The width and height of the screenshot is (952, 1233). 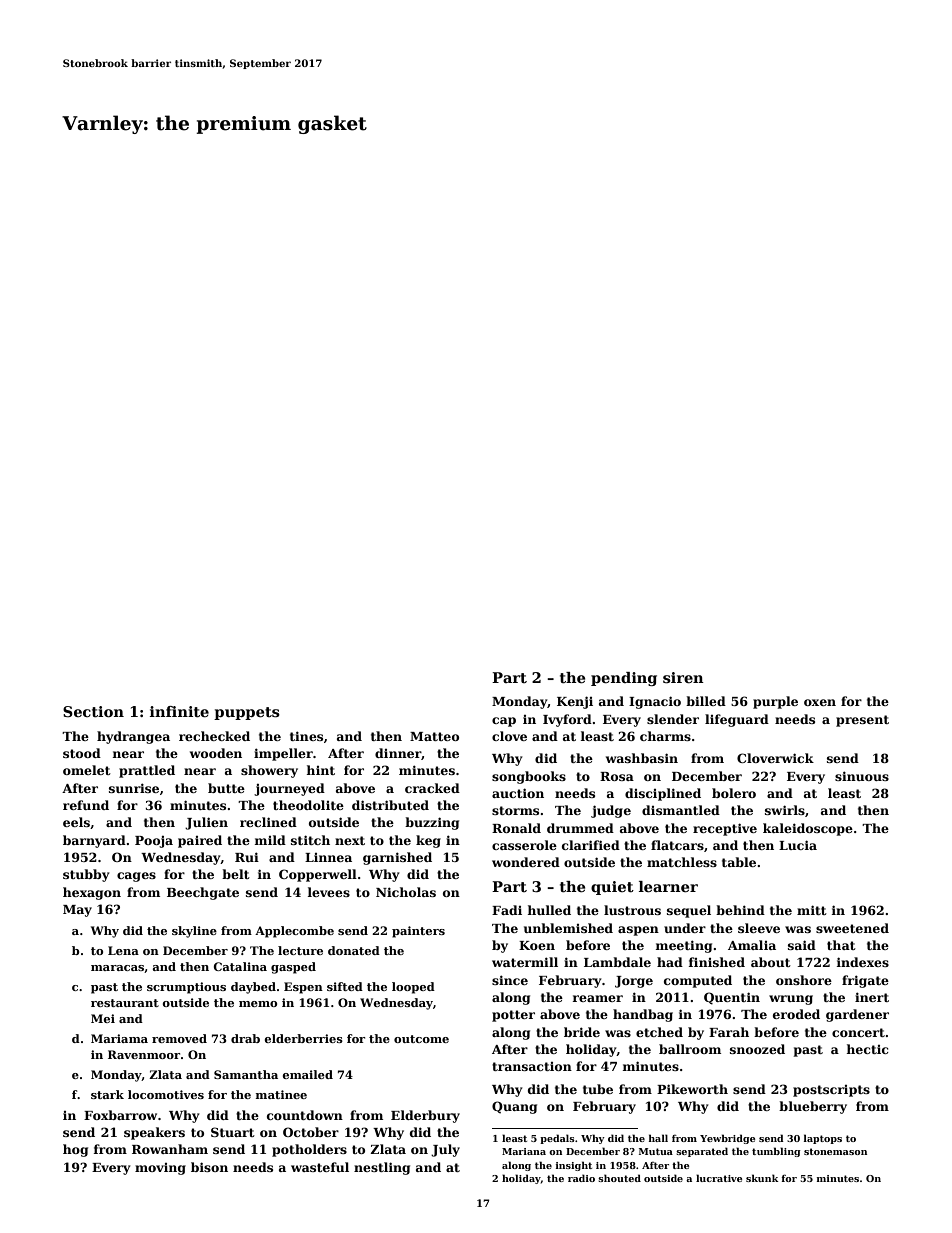 I want to click on Stuart, so click(x=233, y=1132).
